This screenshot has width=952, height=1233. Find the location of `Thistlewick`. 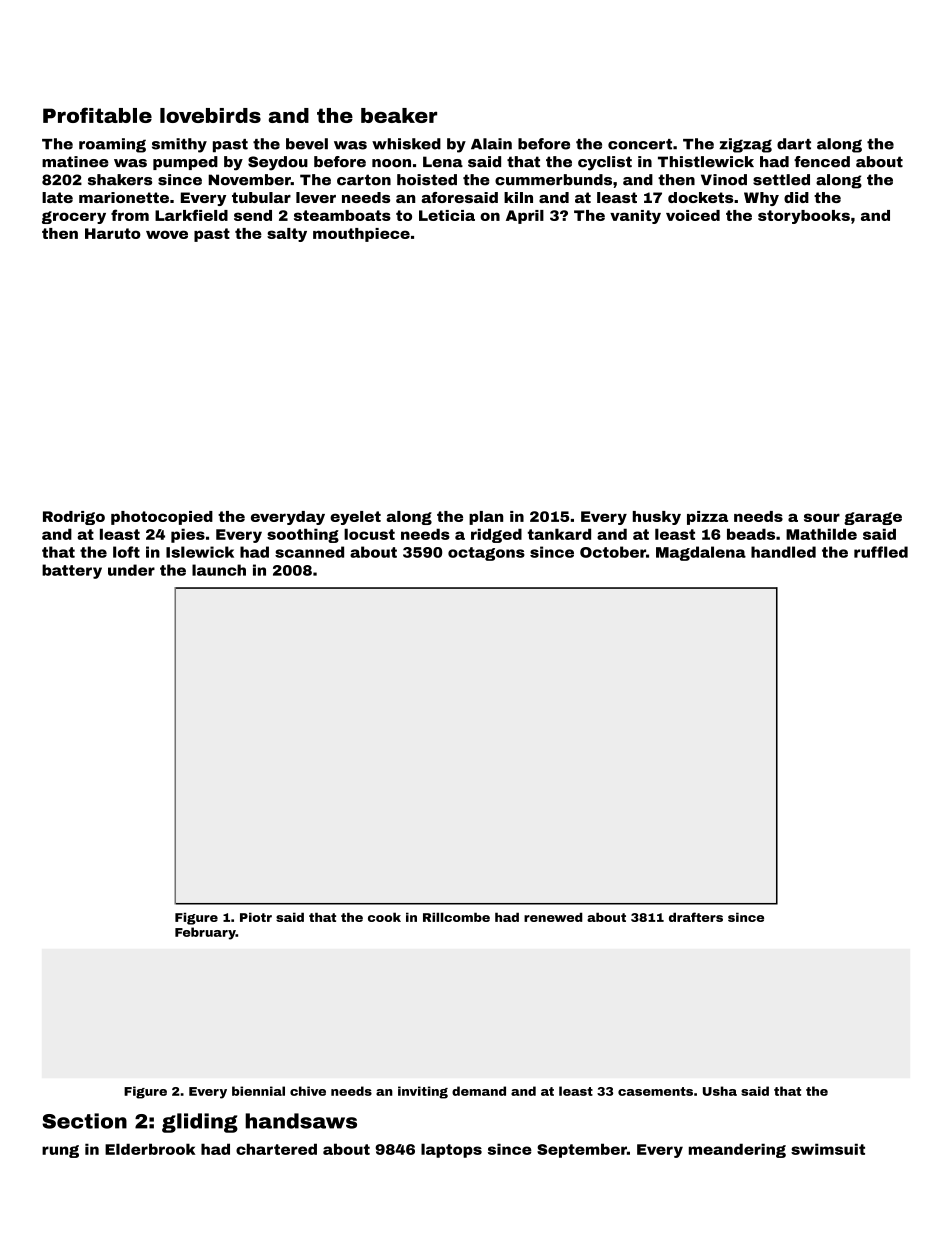

Thistlewick is located at coordinates (706, 162).
